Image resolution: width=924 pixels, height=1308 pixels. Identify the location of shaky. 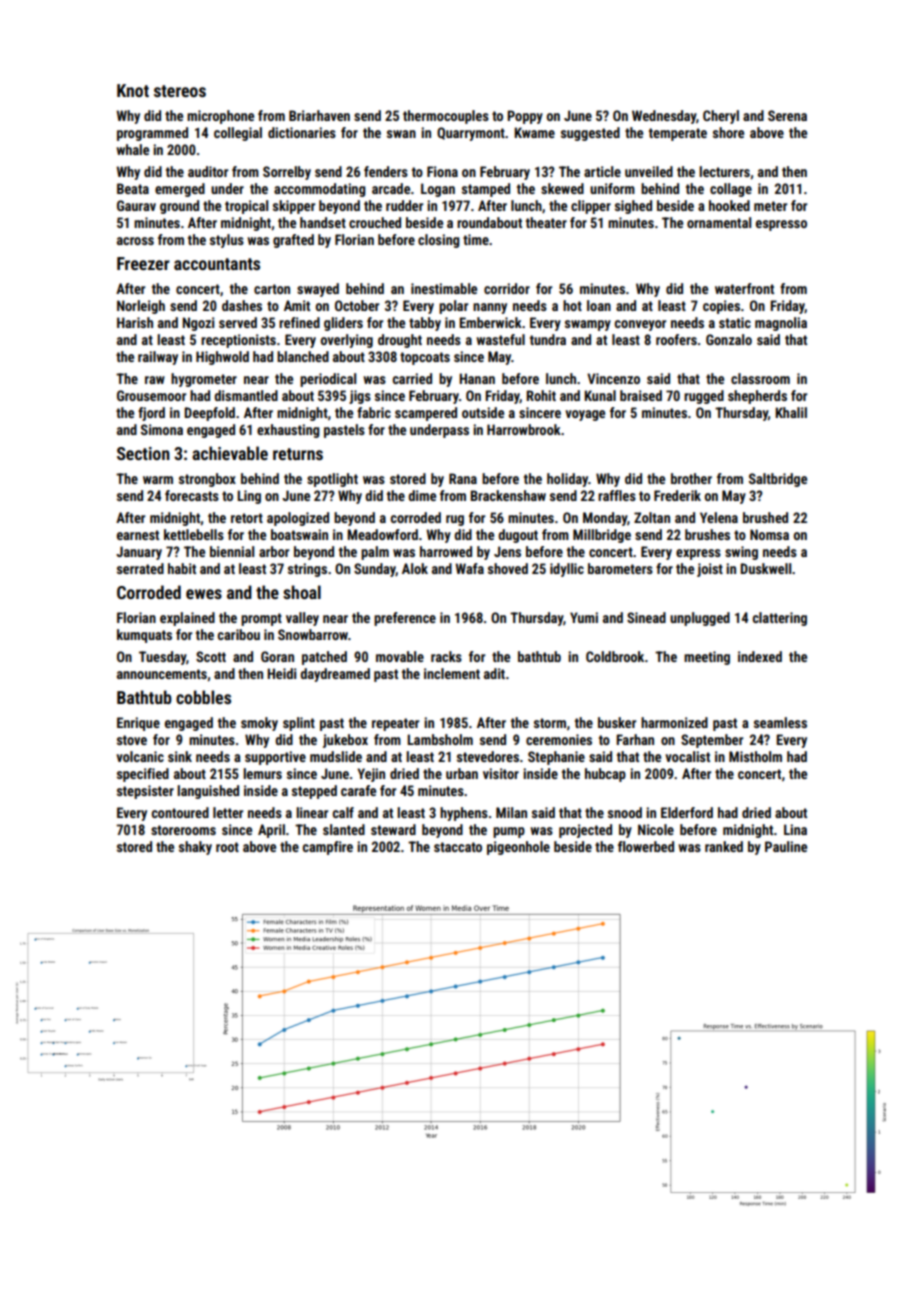
(195, 848).
